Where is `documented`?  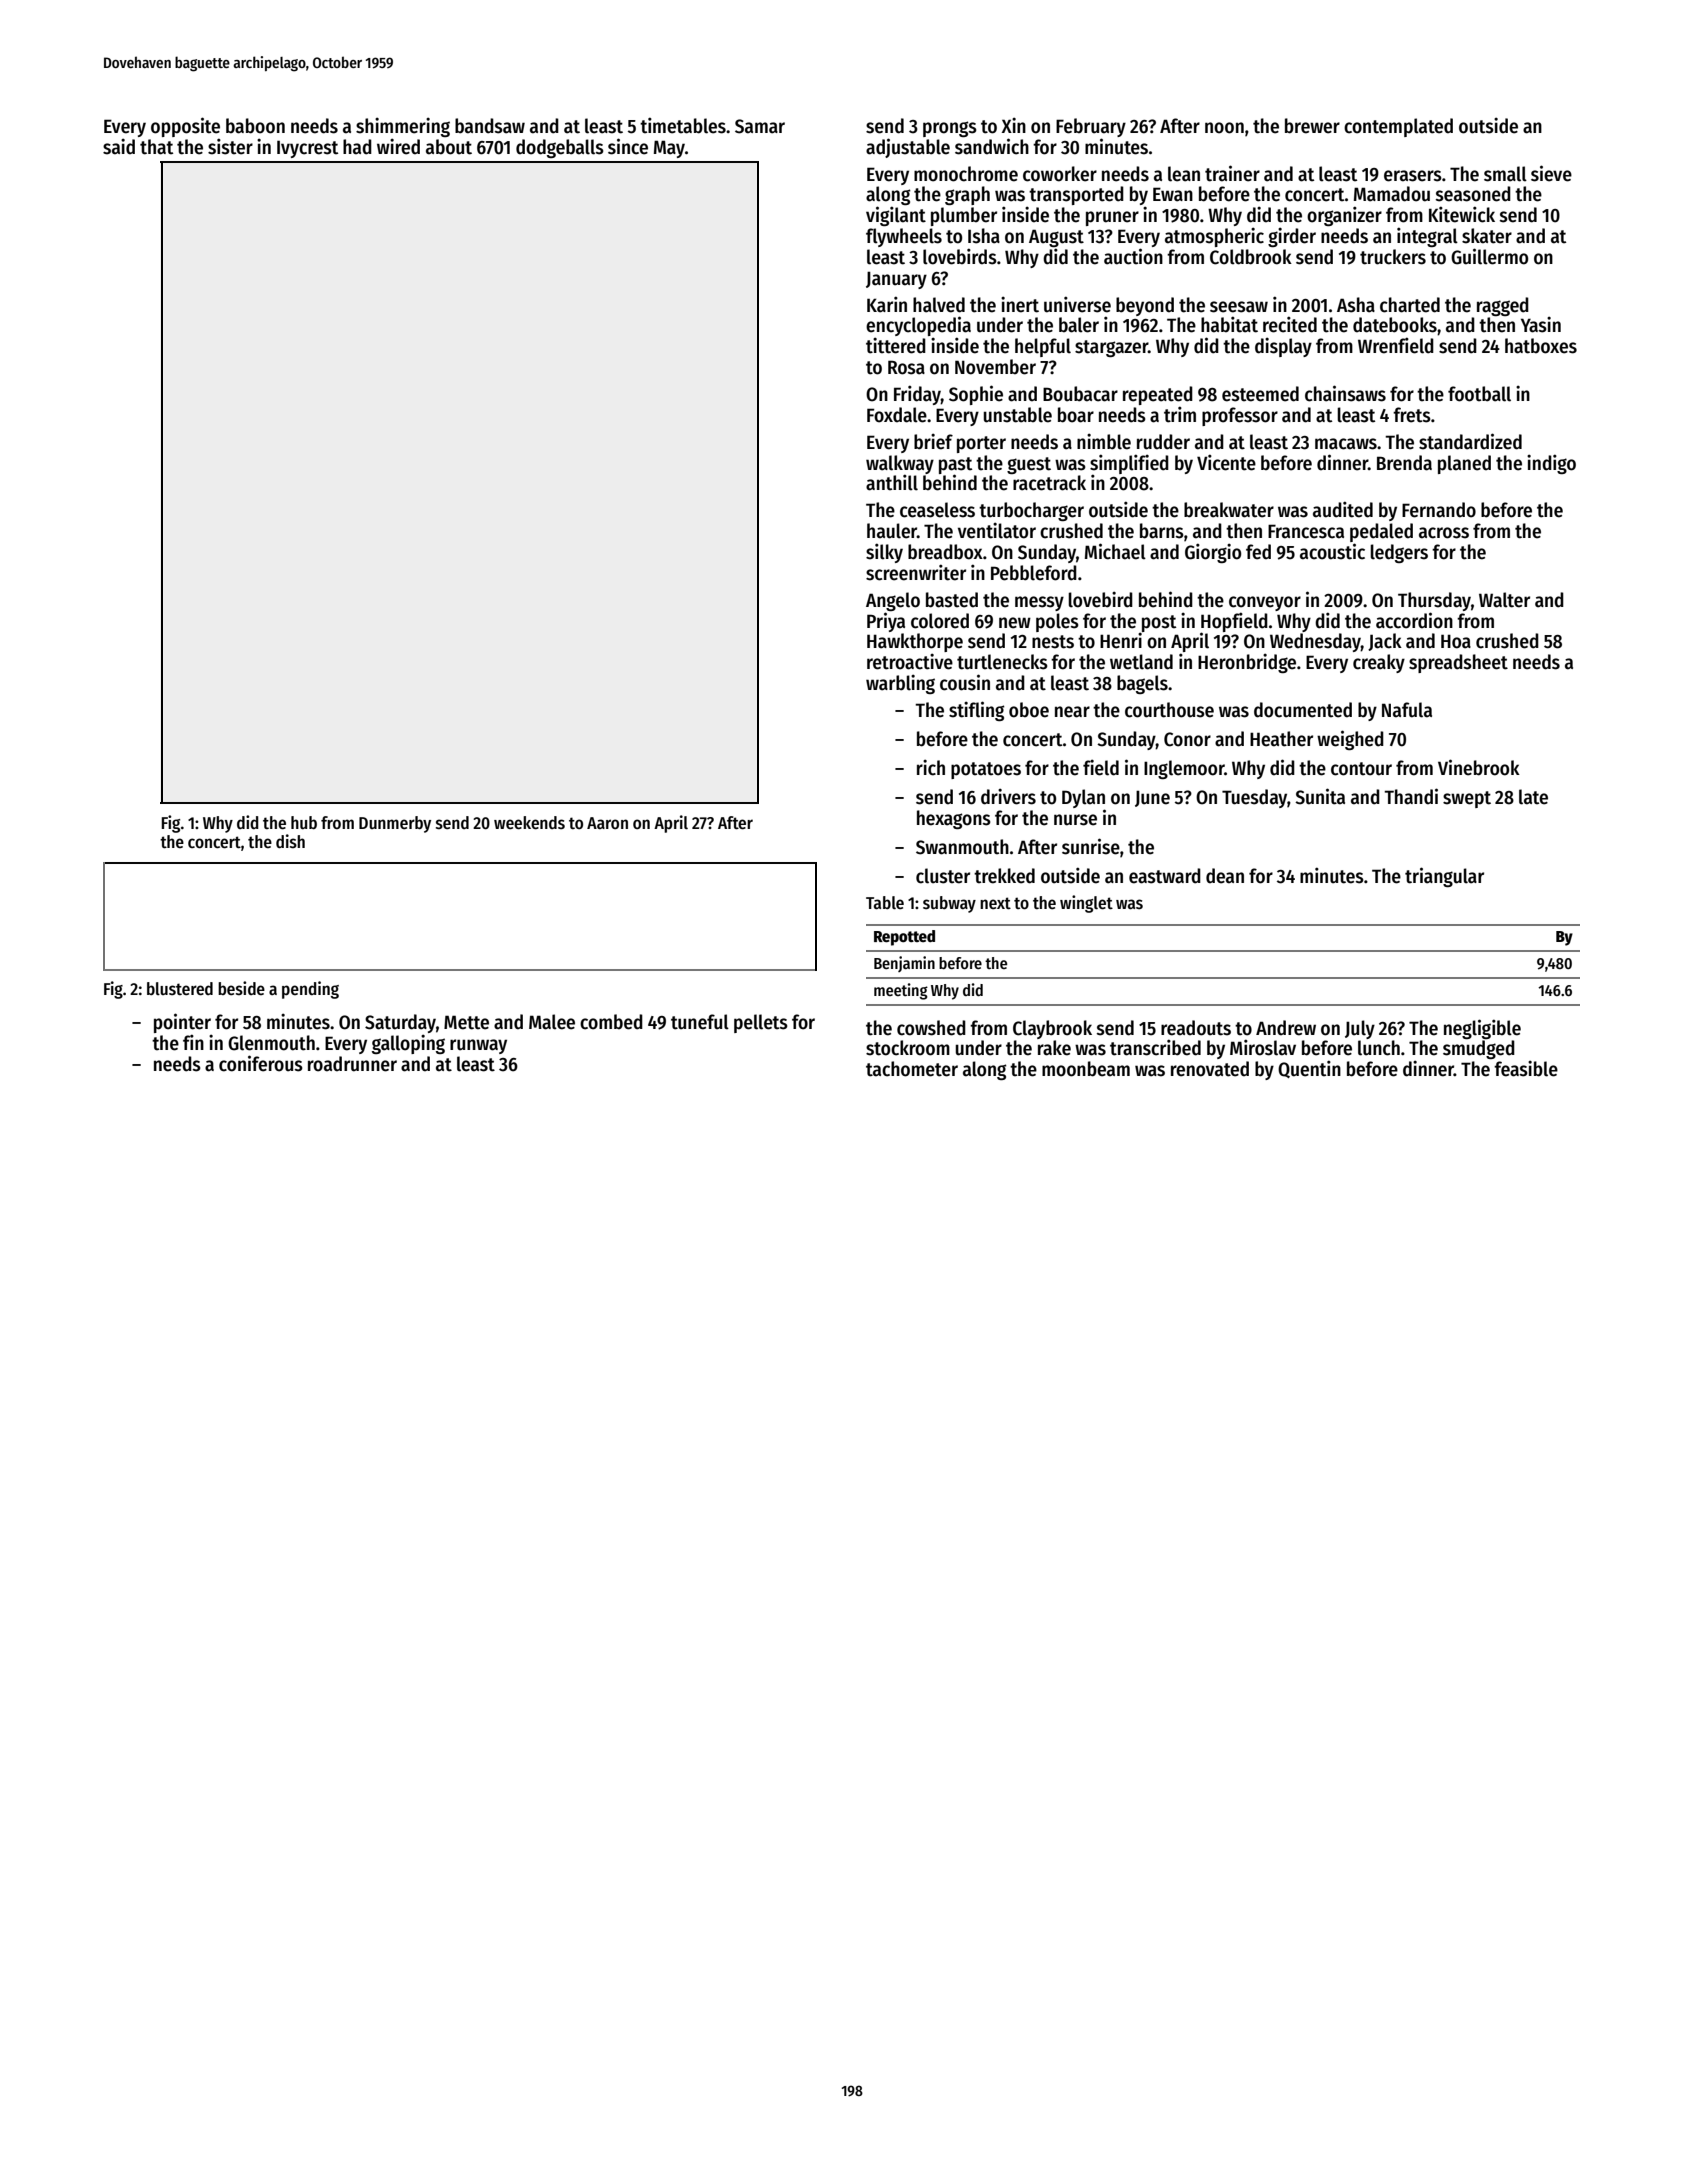
documented is located at coordinates (1303, 710).
